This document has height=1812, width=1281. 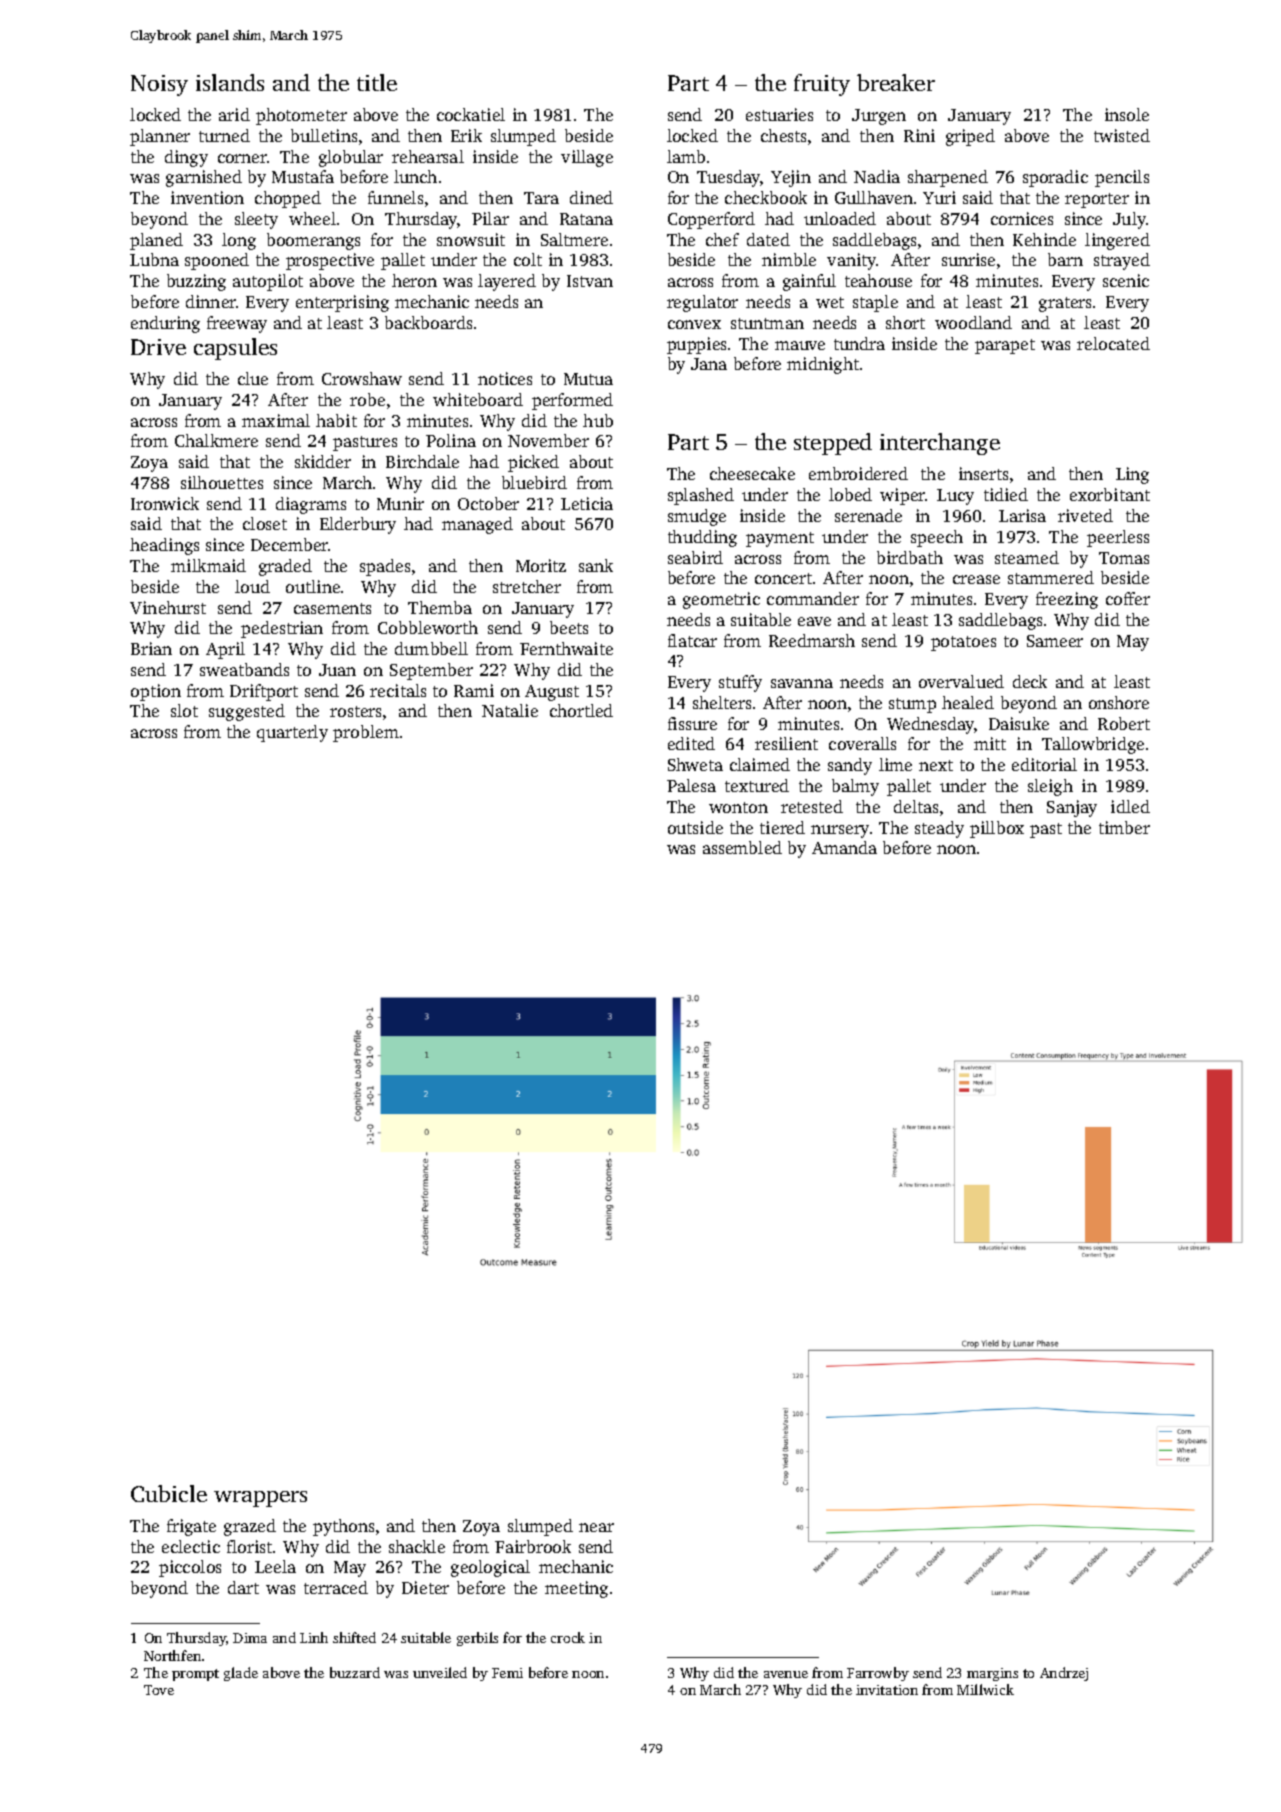 I want to click on problem, so click(x=366, y=733).
